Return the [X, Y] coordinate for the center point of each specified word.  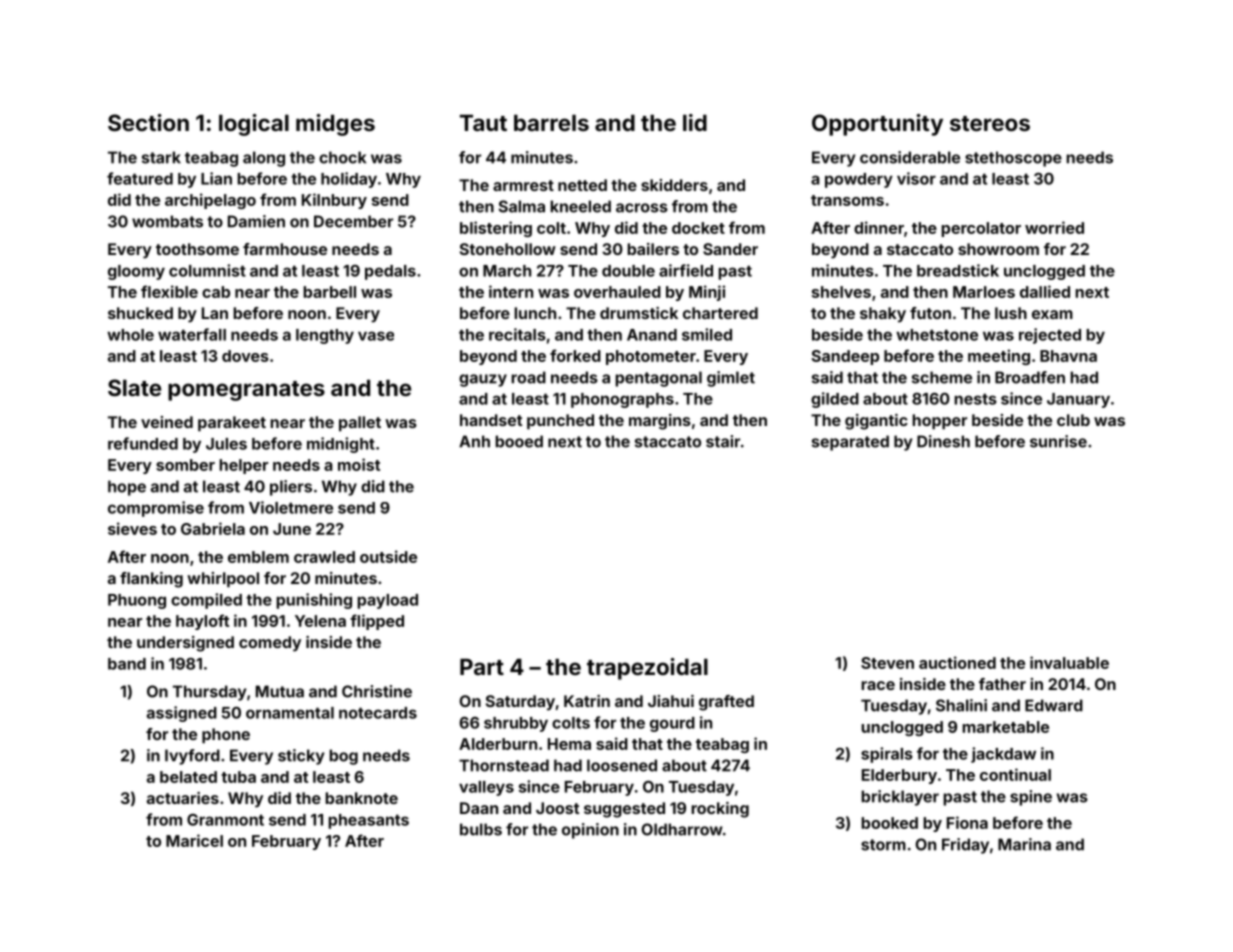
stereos [990, 123]
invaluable [1069, 662]
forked [575, 355]
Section [148, 122]
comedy [270, 644]
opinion [590, 831]
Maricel [194, 840]
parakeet [232, 424]
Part [482, 666]
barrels [551, 122]
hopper [939, 422]
